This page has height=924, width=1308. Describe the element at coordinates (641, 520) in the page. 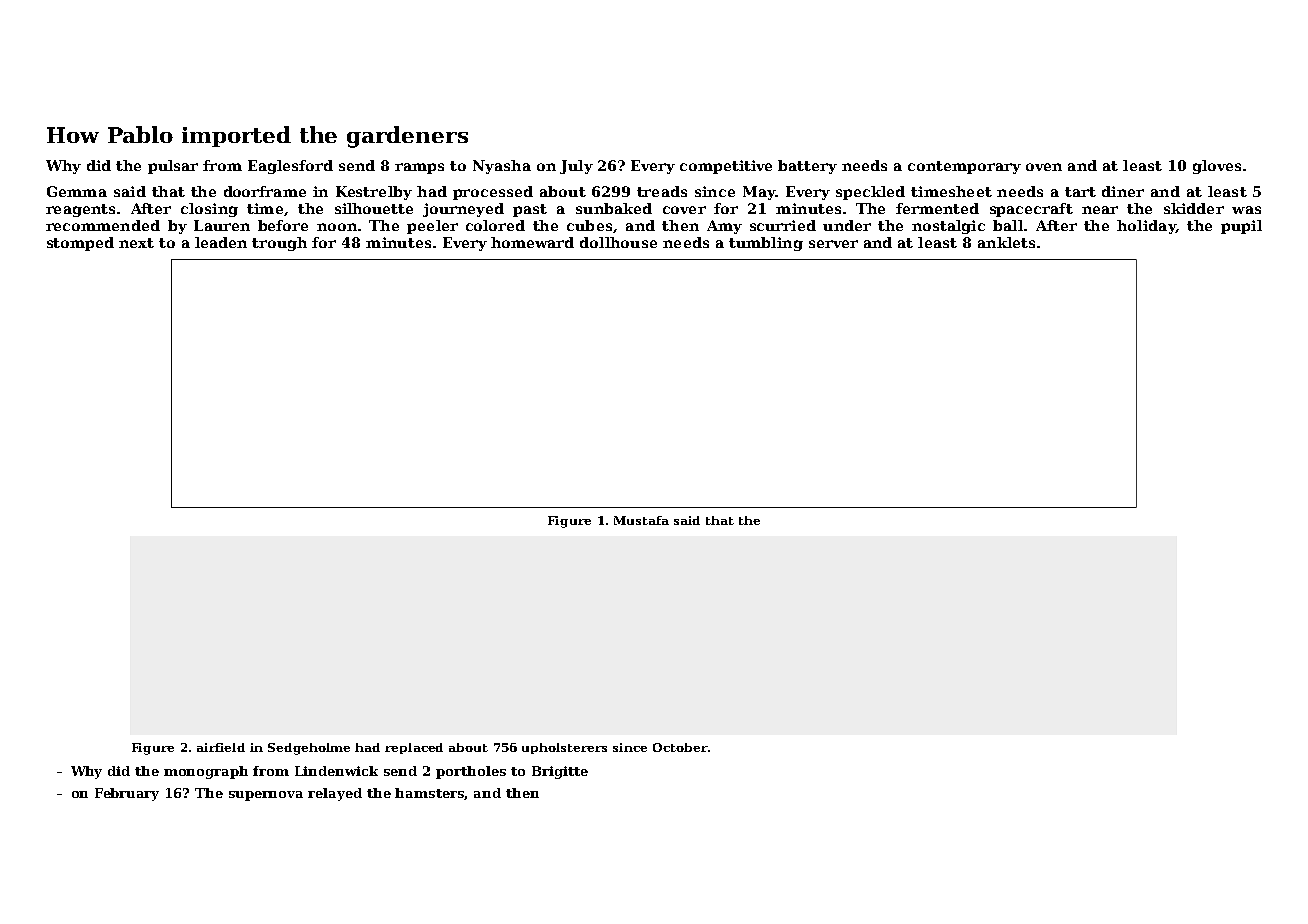

I see `Mustafa` at that location.
